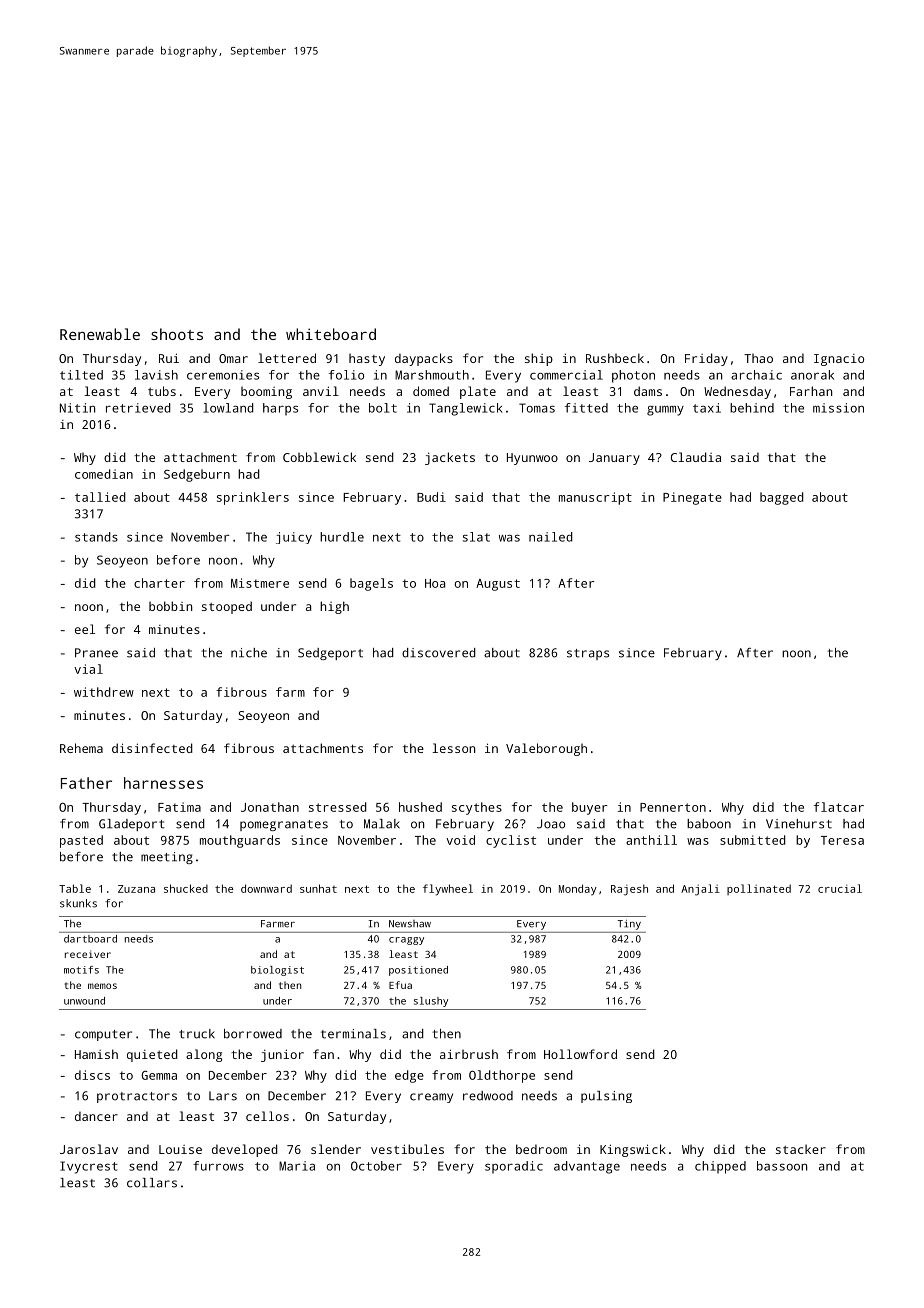 This page has height=1308, width=924. I want to click on shoots, so click(177, 334).
